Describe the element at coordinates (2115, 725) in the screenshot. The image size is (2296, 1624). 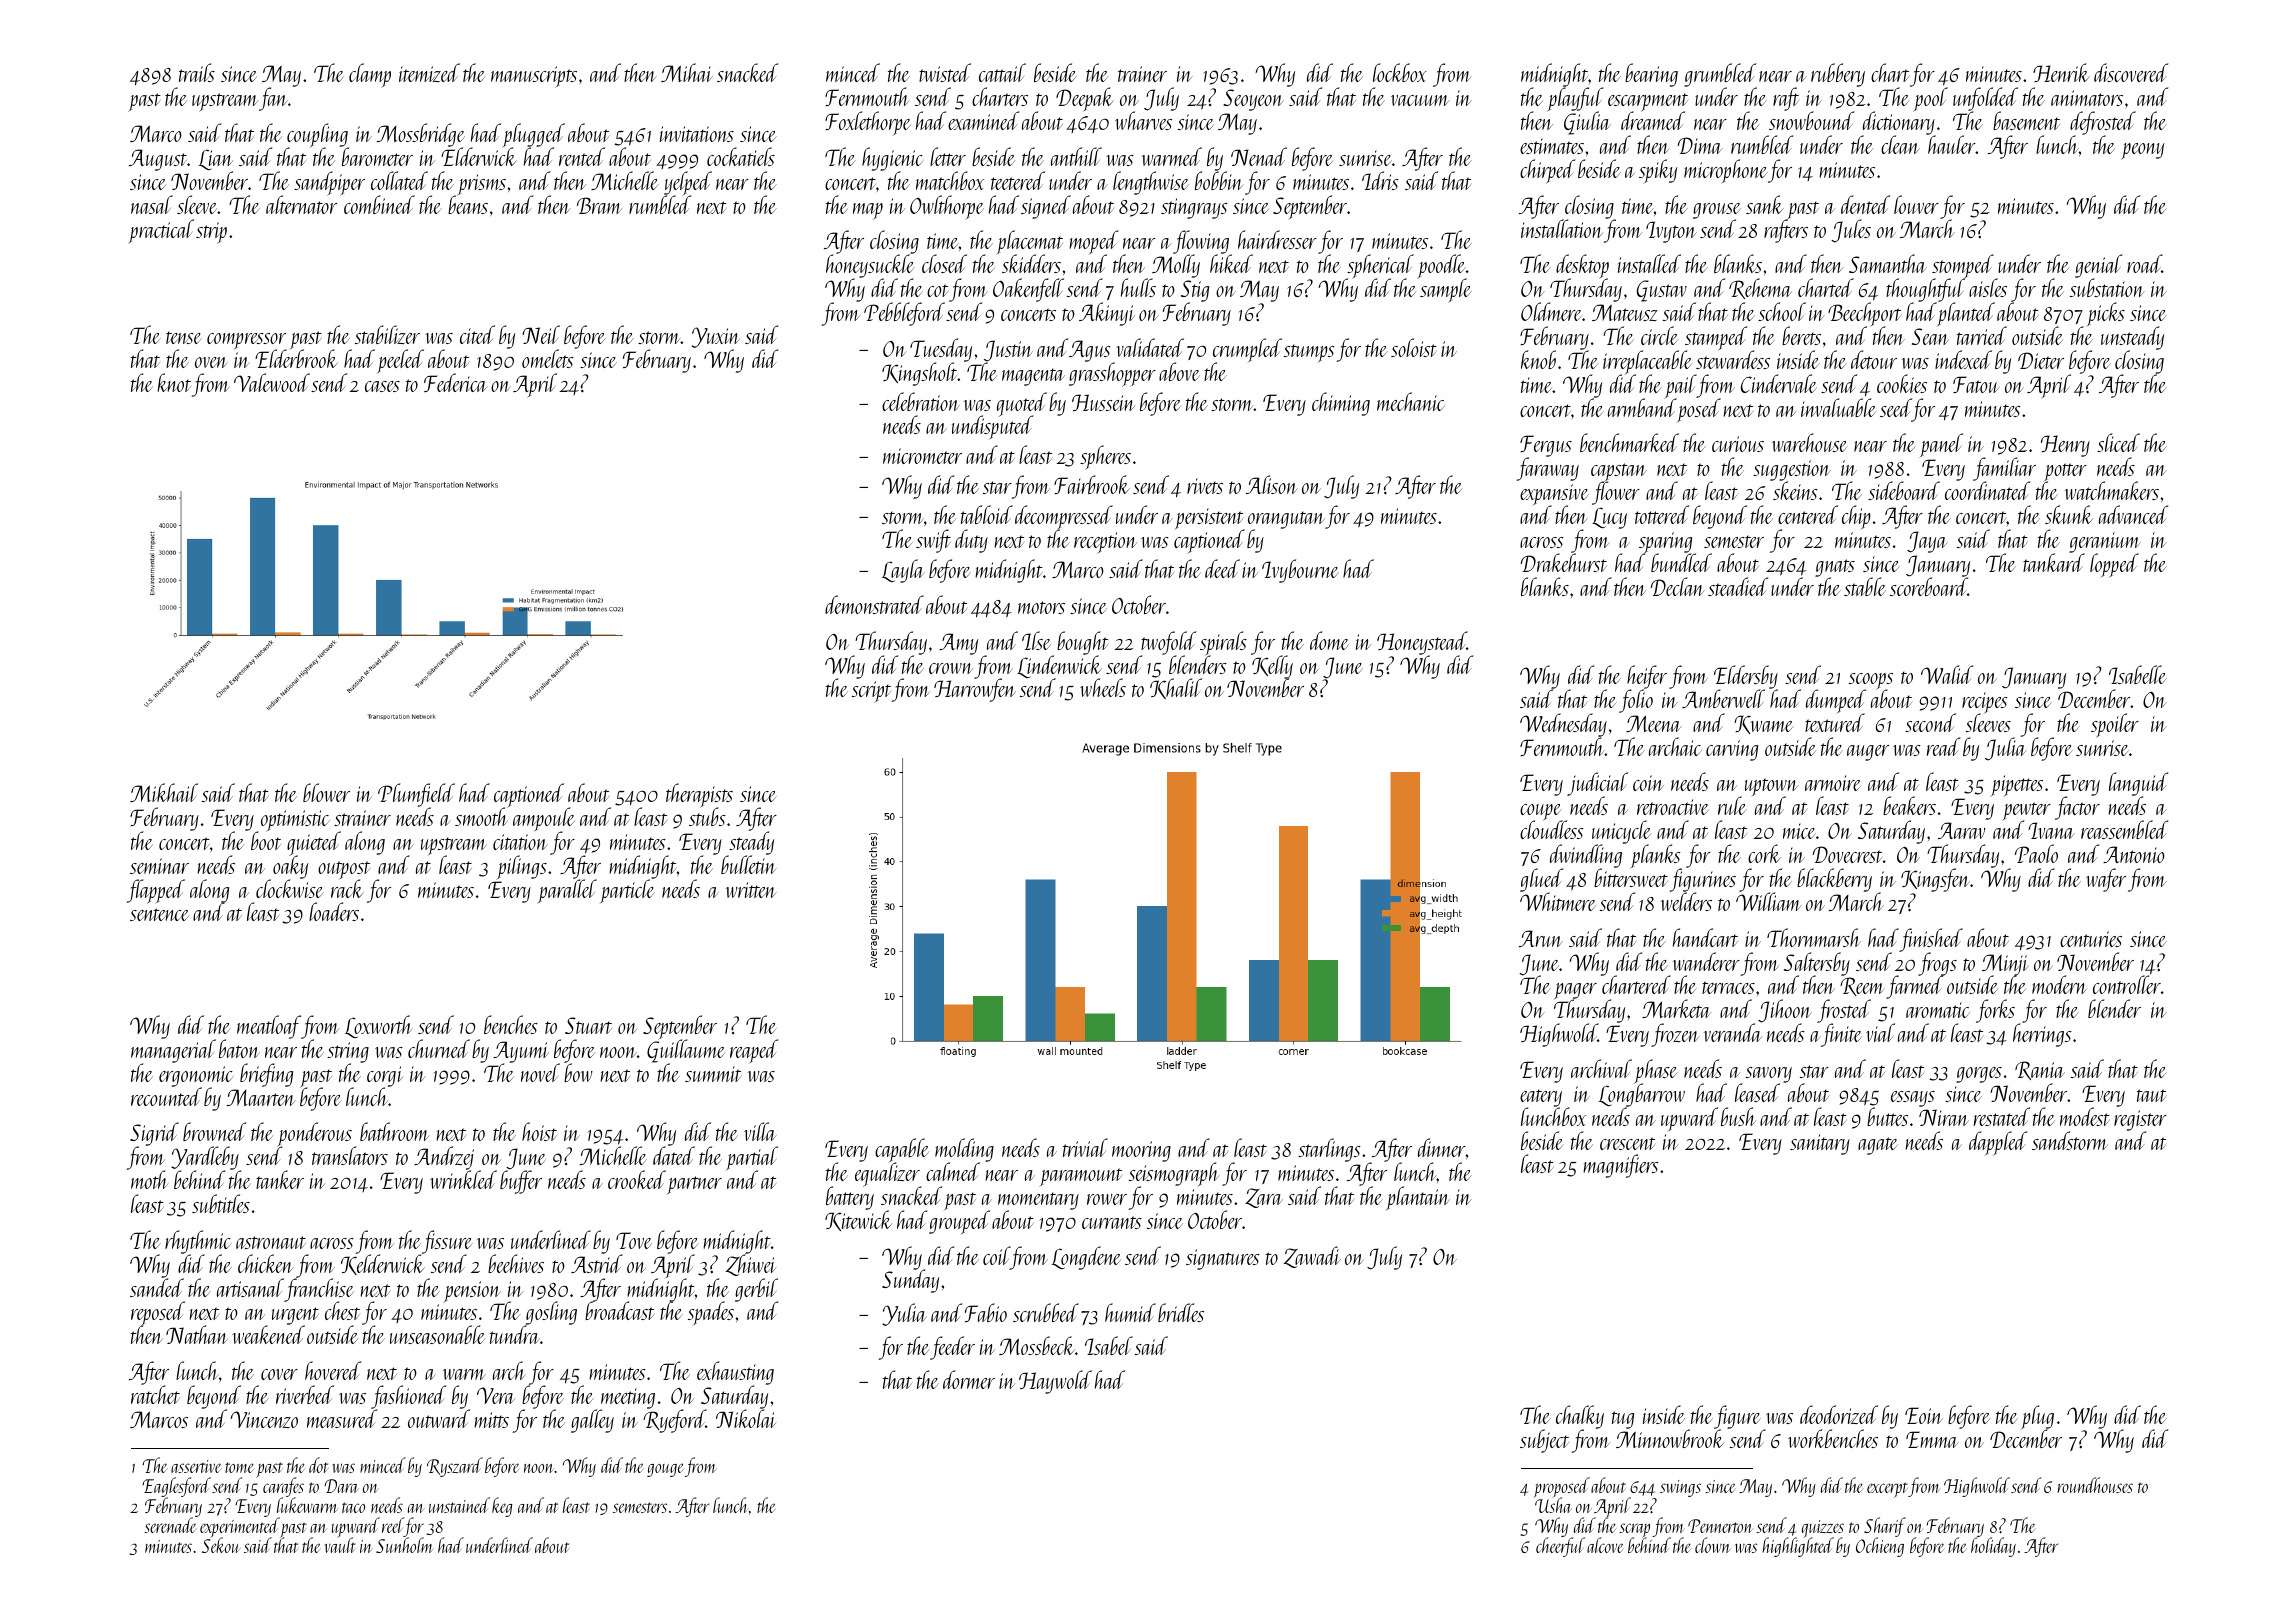
I see `spoiler` at that location.
